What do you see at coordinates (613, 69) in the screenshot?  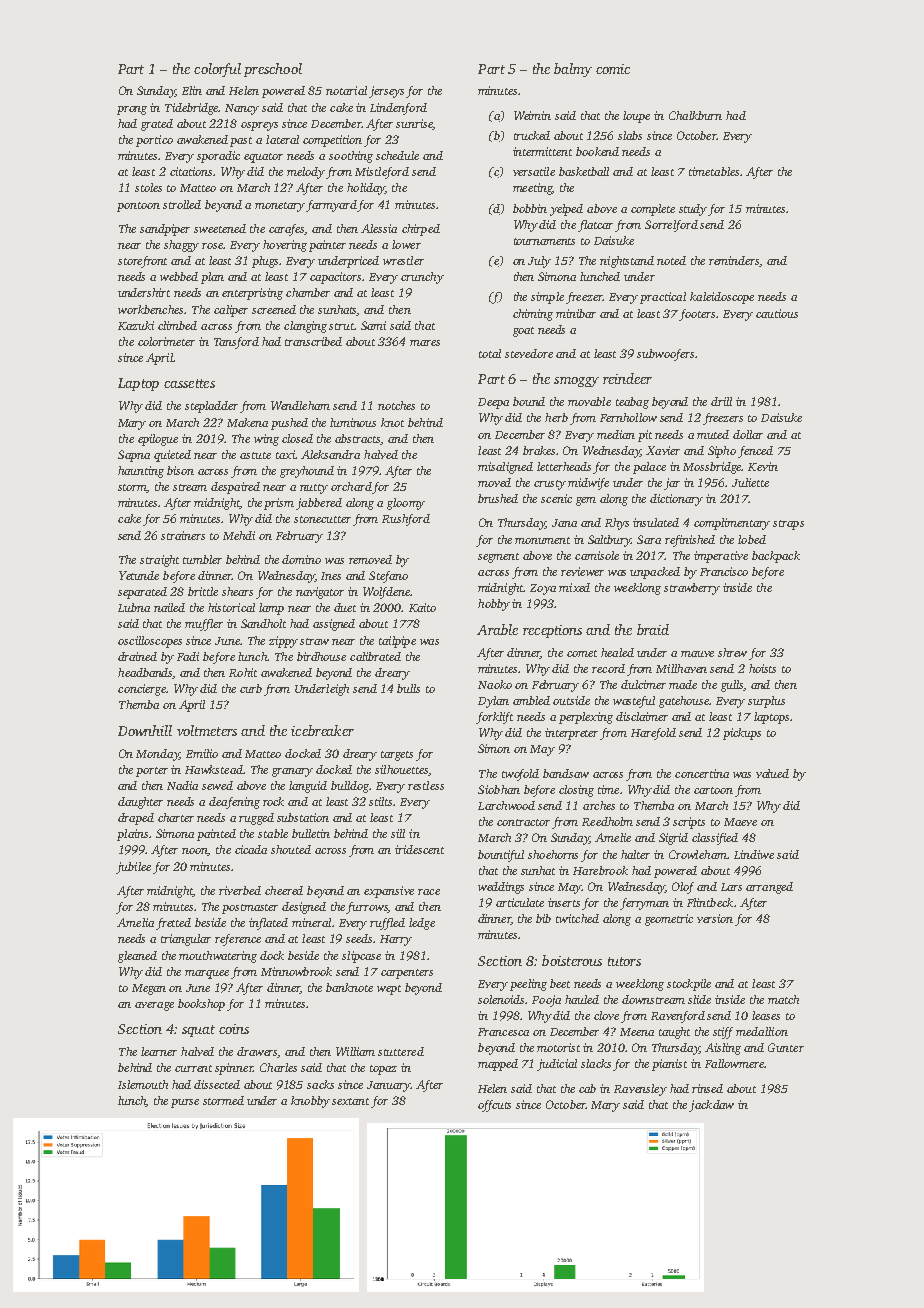 I see `comic` at bounding box center [613, 69].
